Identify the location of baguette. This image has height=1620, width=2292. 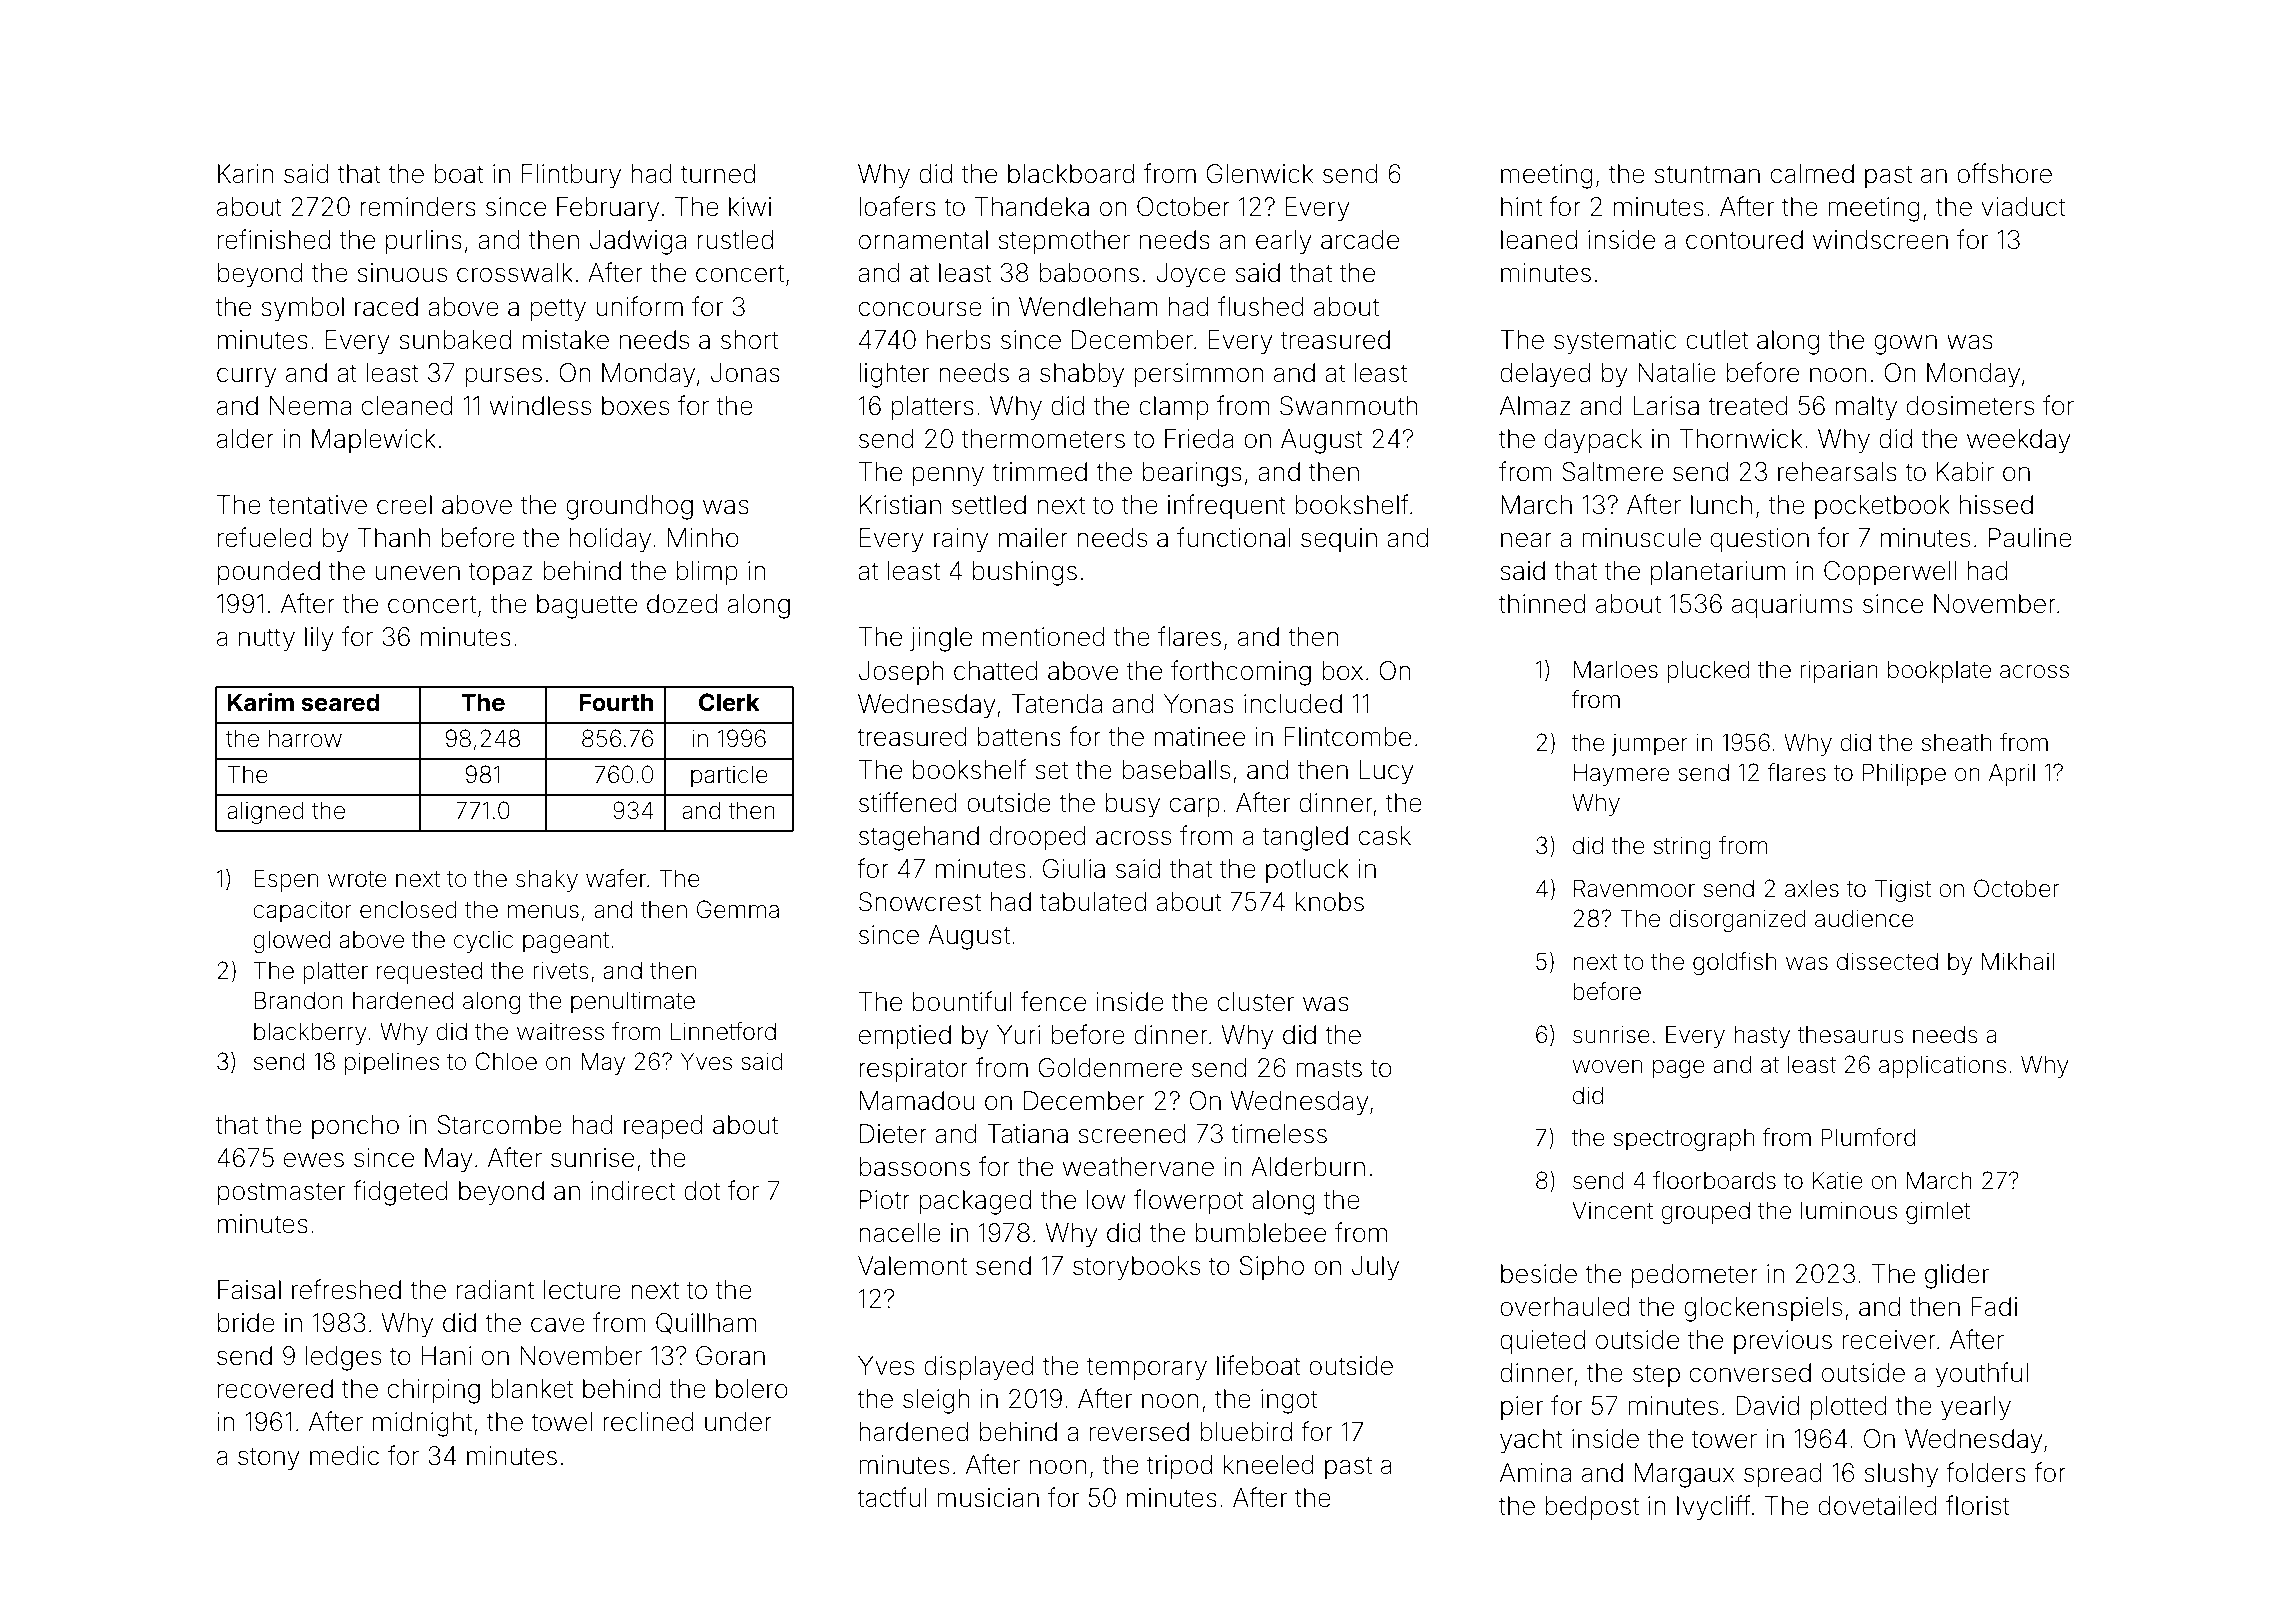
(587, 606).
